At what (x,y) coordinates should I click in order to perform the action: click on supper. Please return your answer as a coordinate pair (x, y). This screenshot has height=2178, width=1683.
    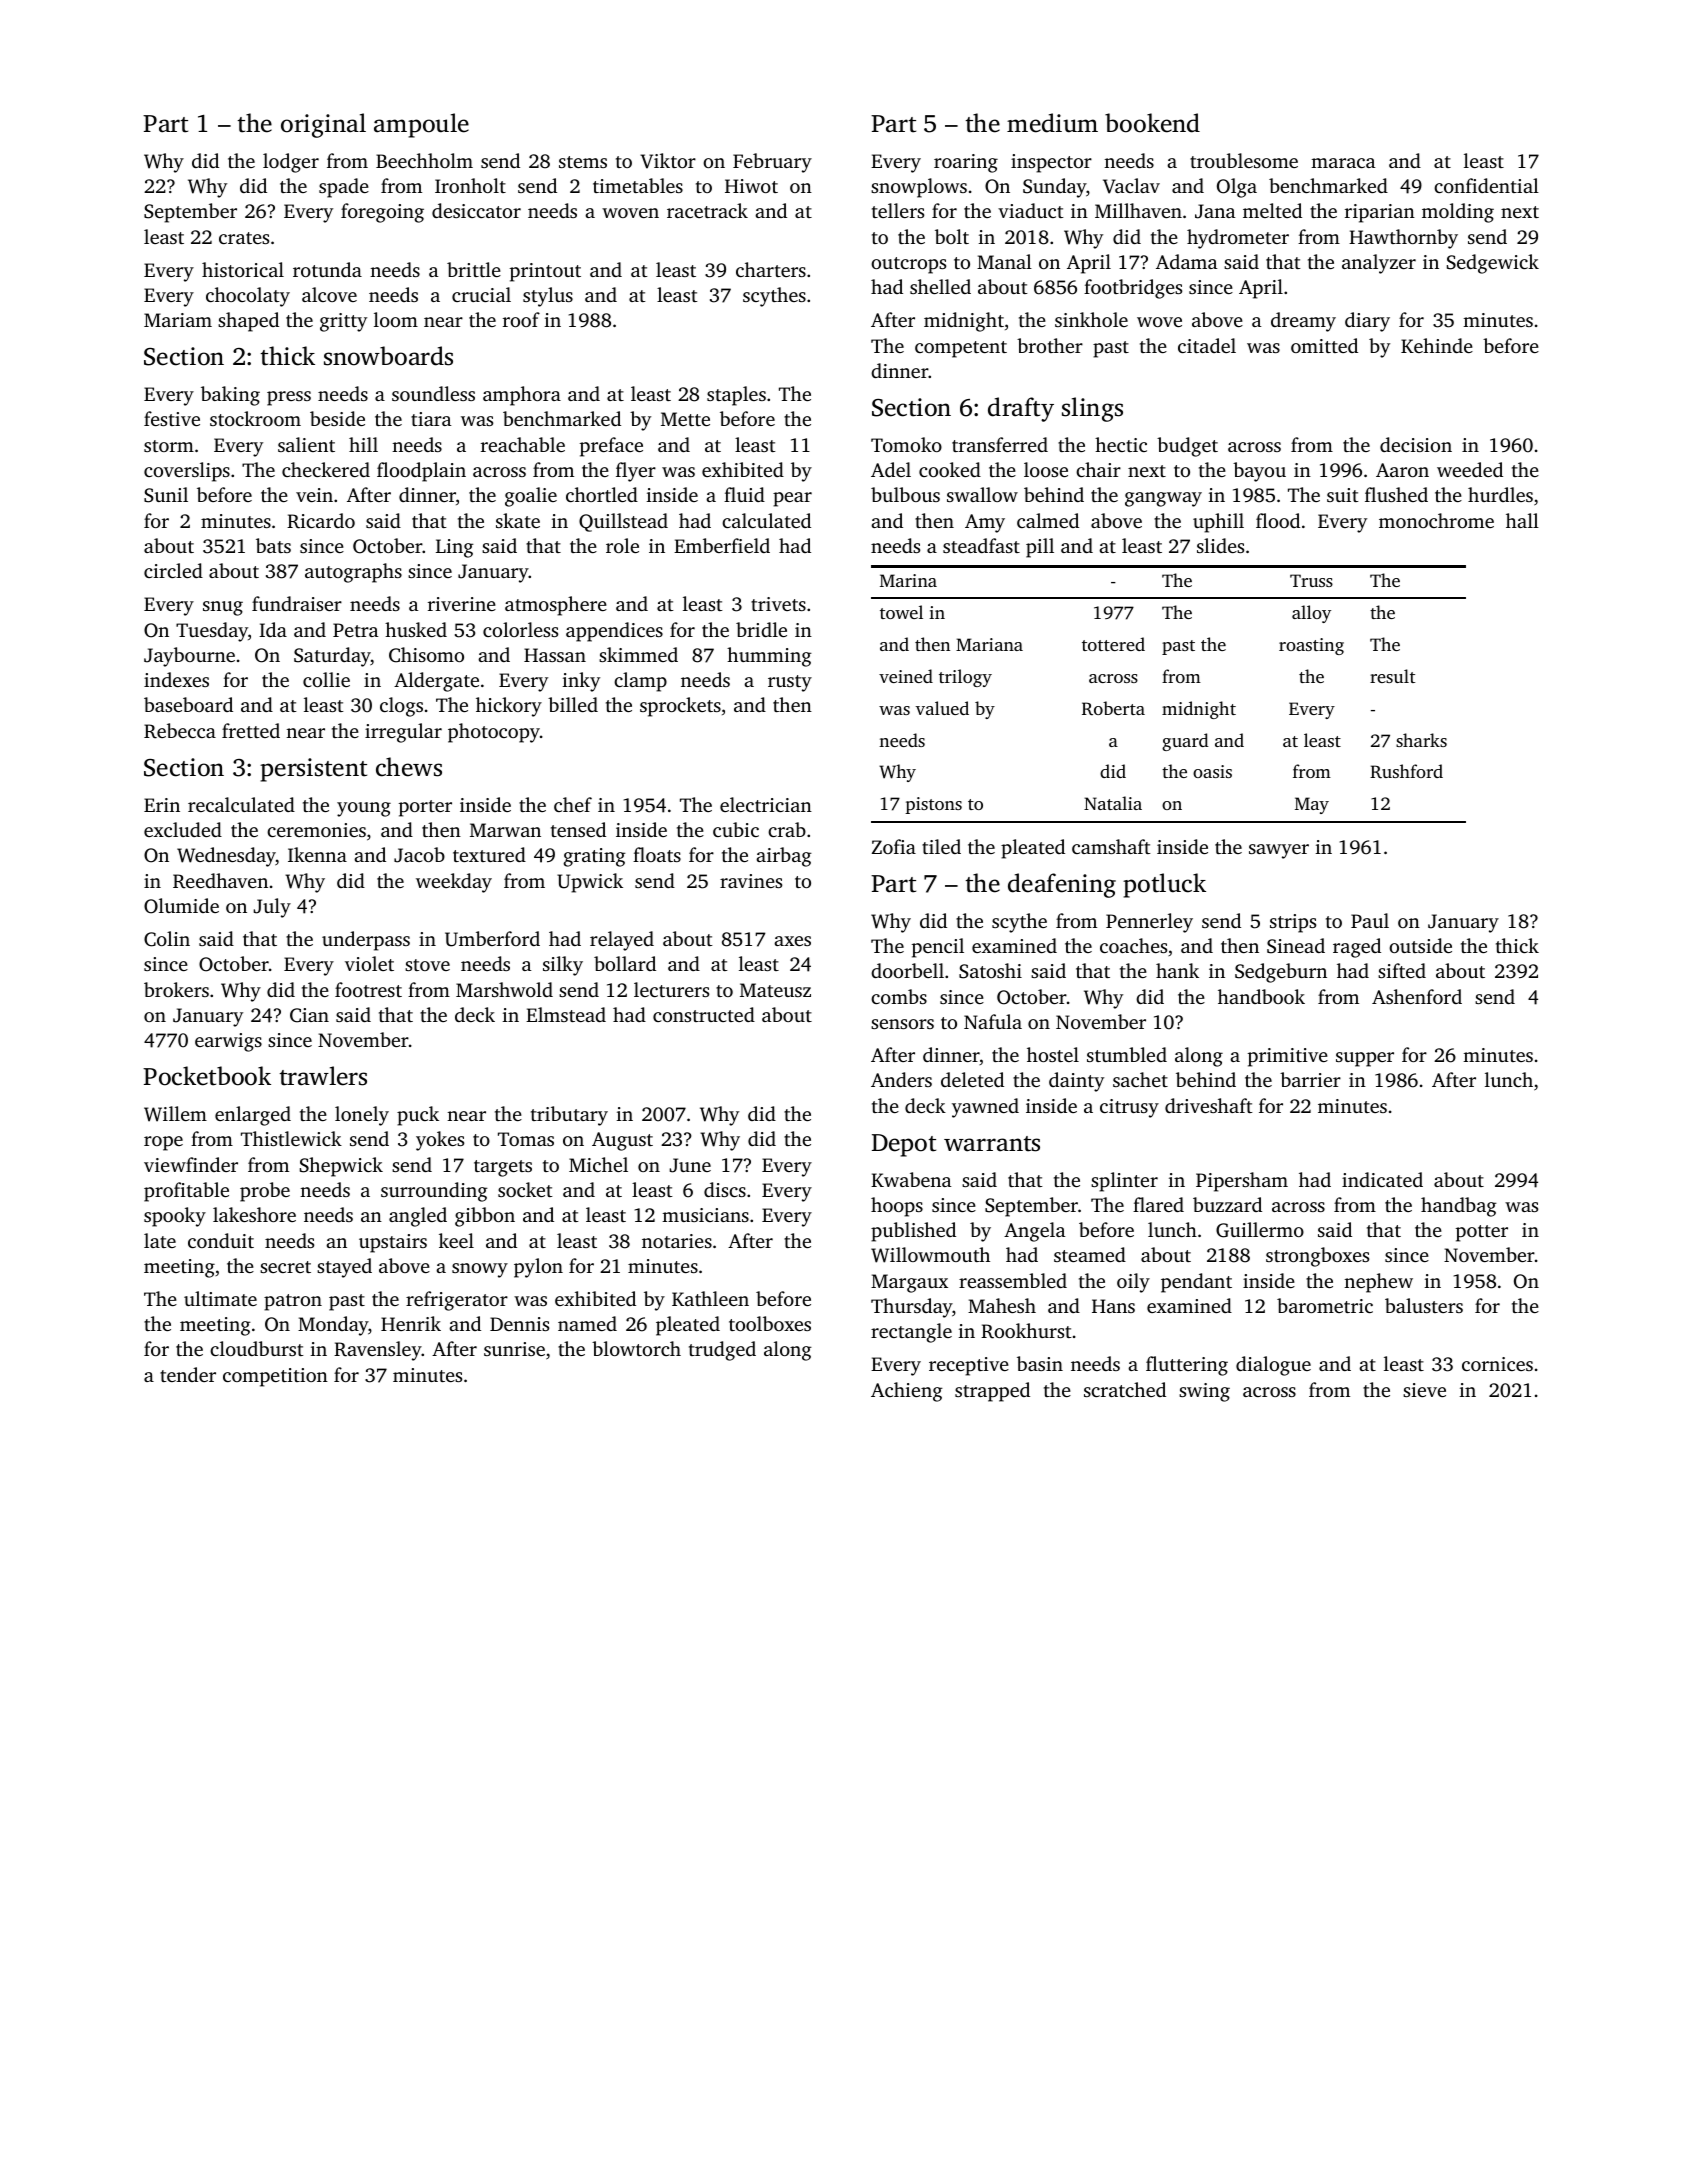
    Looking at the image, I should click on (1365, 1059).
